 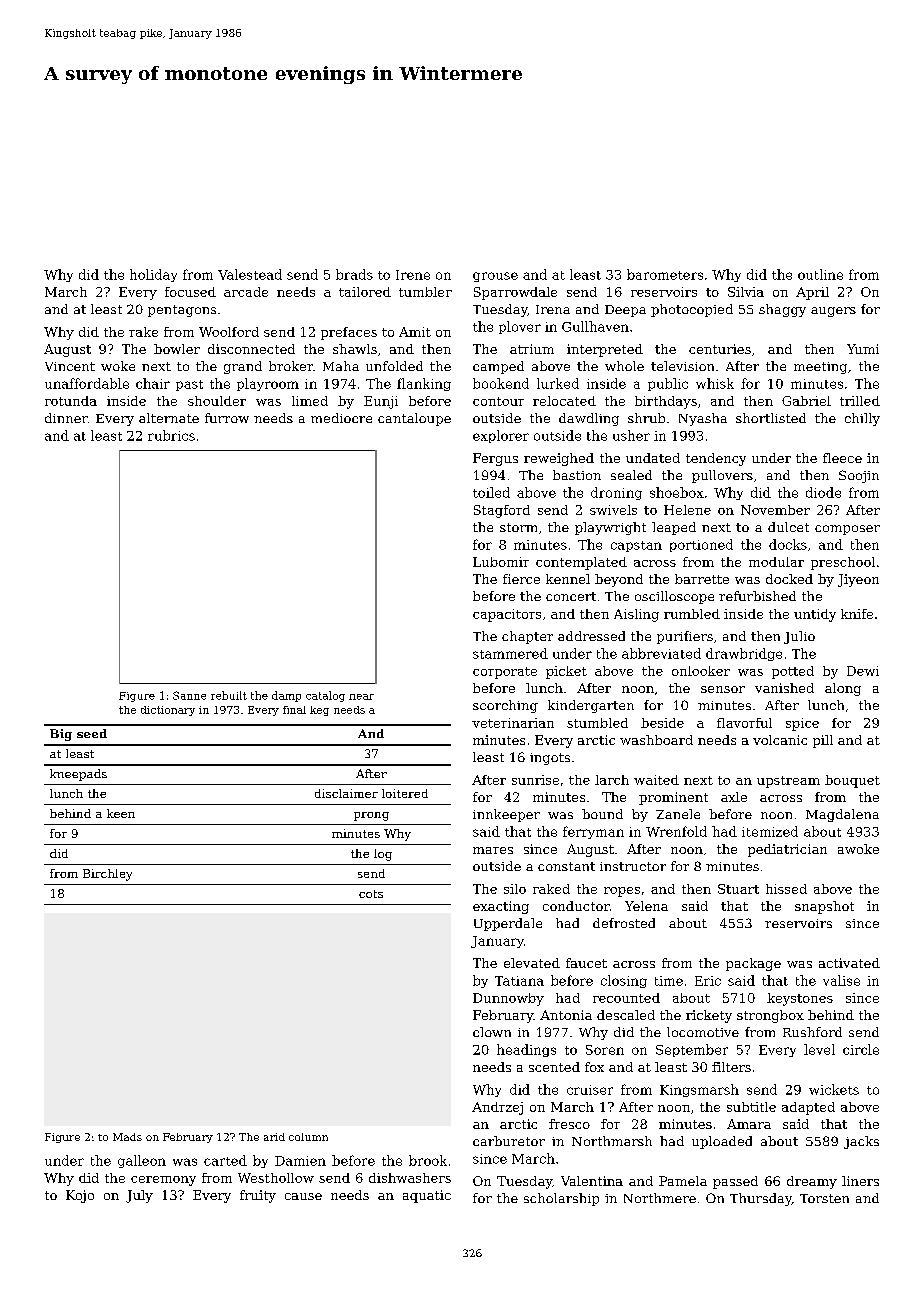 What do you see at coordinates (107, 875) in the document?
I see `Birchley` at bounding box center [107, 875].
